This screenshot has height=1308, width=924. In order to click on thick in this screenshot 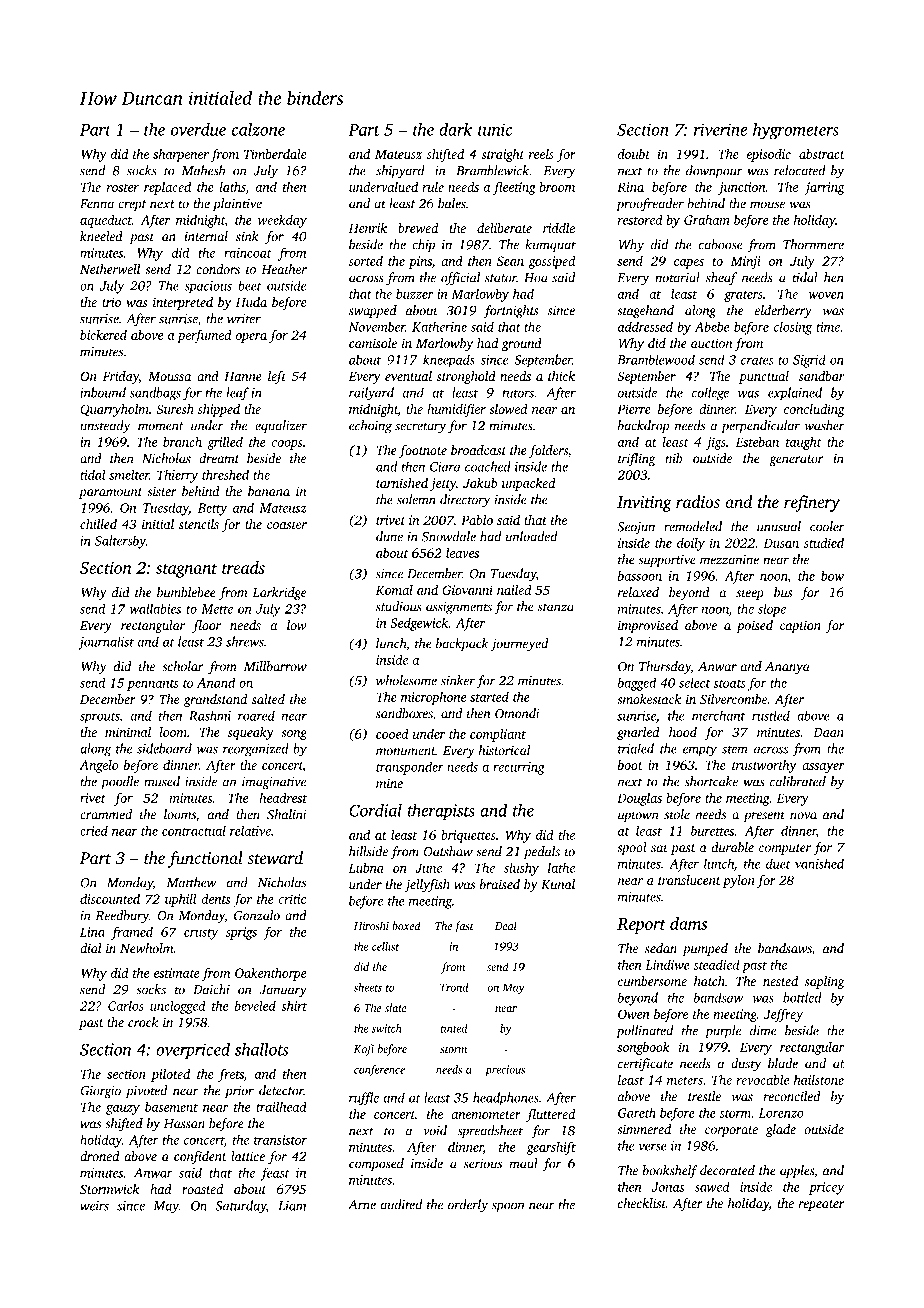, I will do `click(561, 376)`.
